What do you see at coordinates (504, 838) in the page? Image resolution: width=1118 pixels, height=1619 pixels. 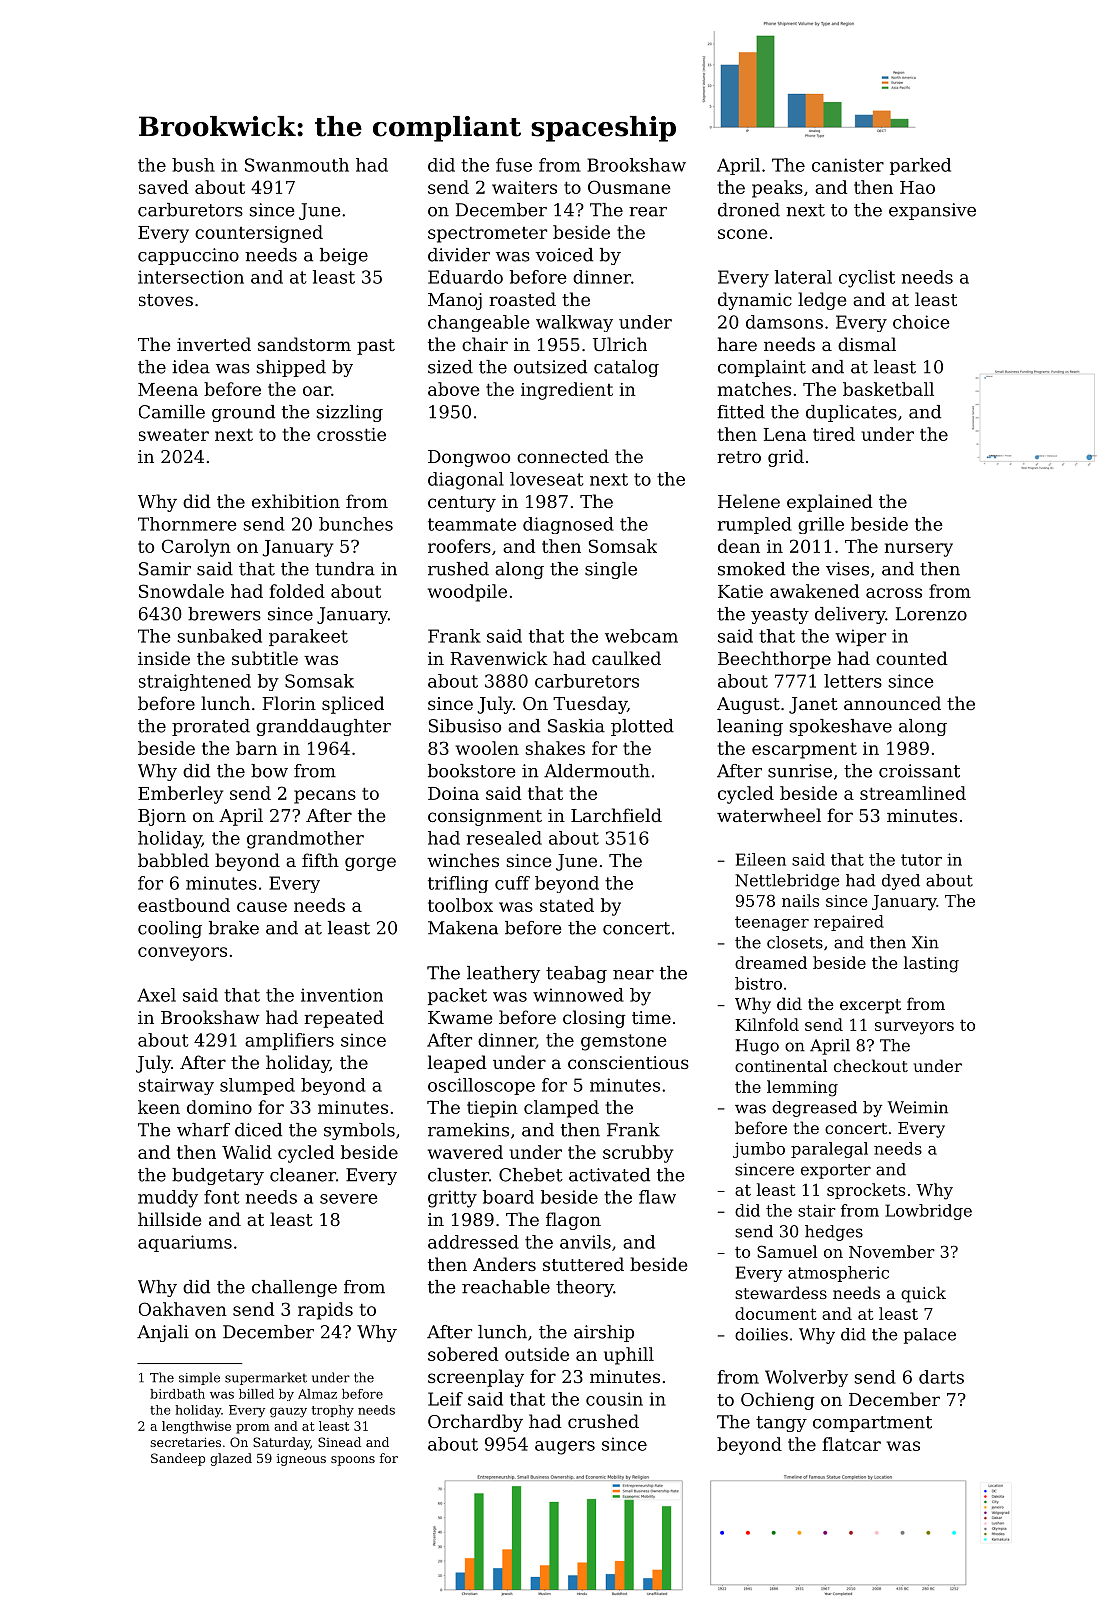 I see `resealed` at bounding box center [504, 838].
